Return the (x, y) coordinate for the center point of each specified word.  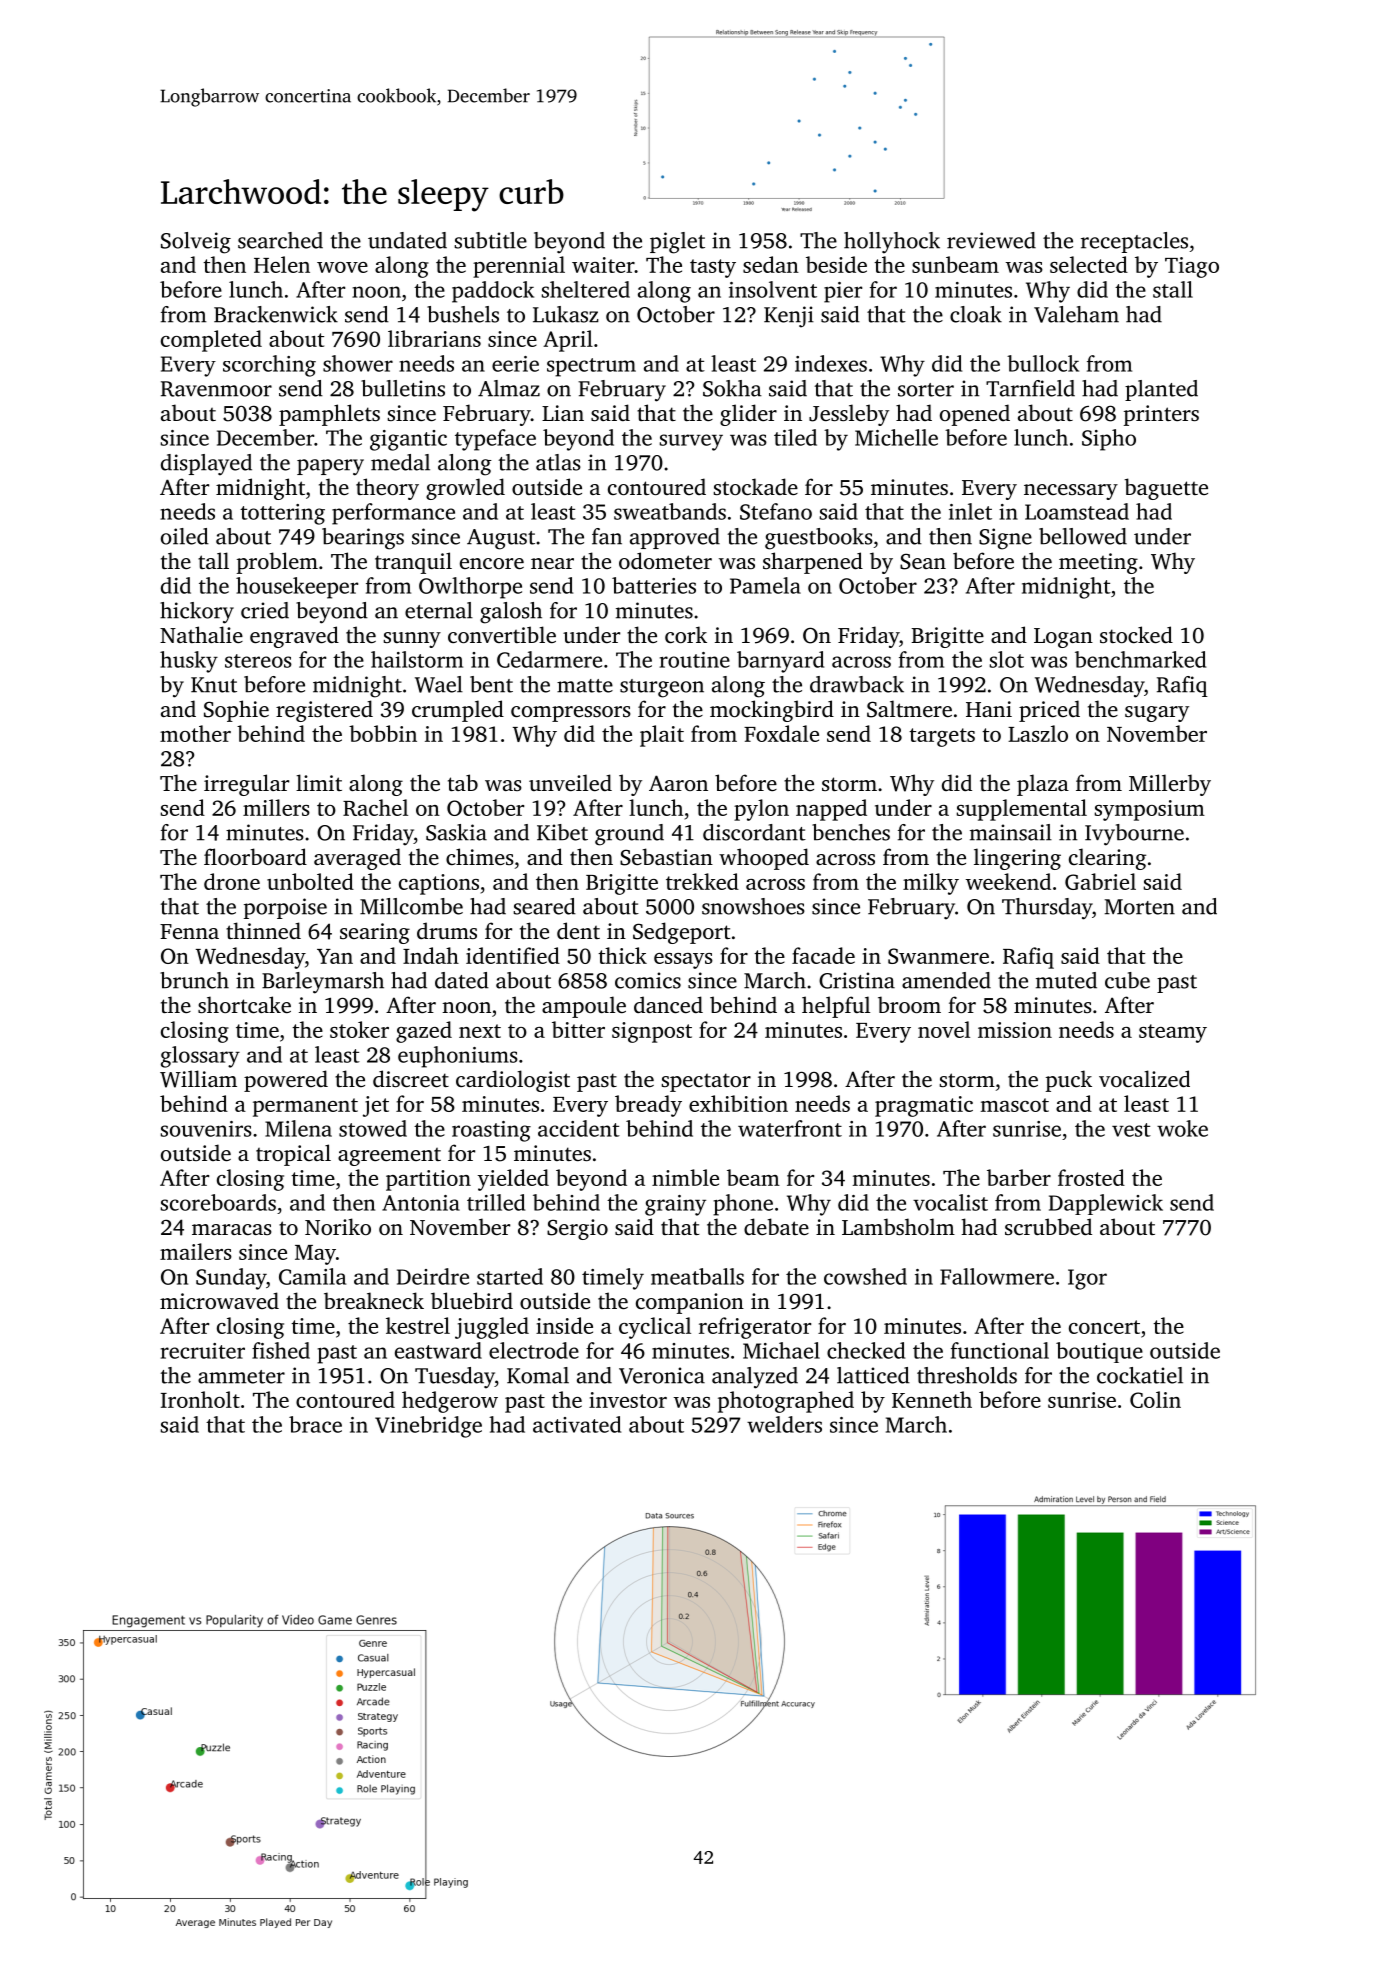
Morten (1139, 907)
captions (439, 884)
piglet (677, 243)
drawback (857, 684)
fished (281, 1350)
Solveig (196, 243)
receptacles (1134, 242)
